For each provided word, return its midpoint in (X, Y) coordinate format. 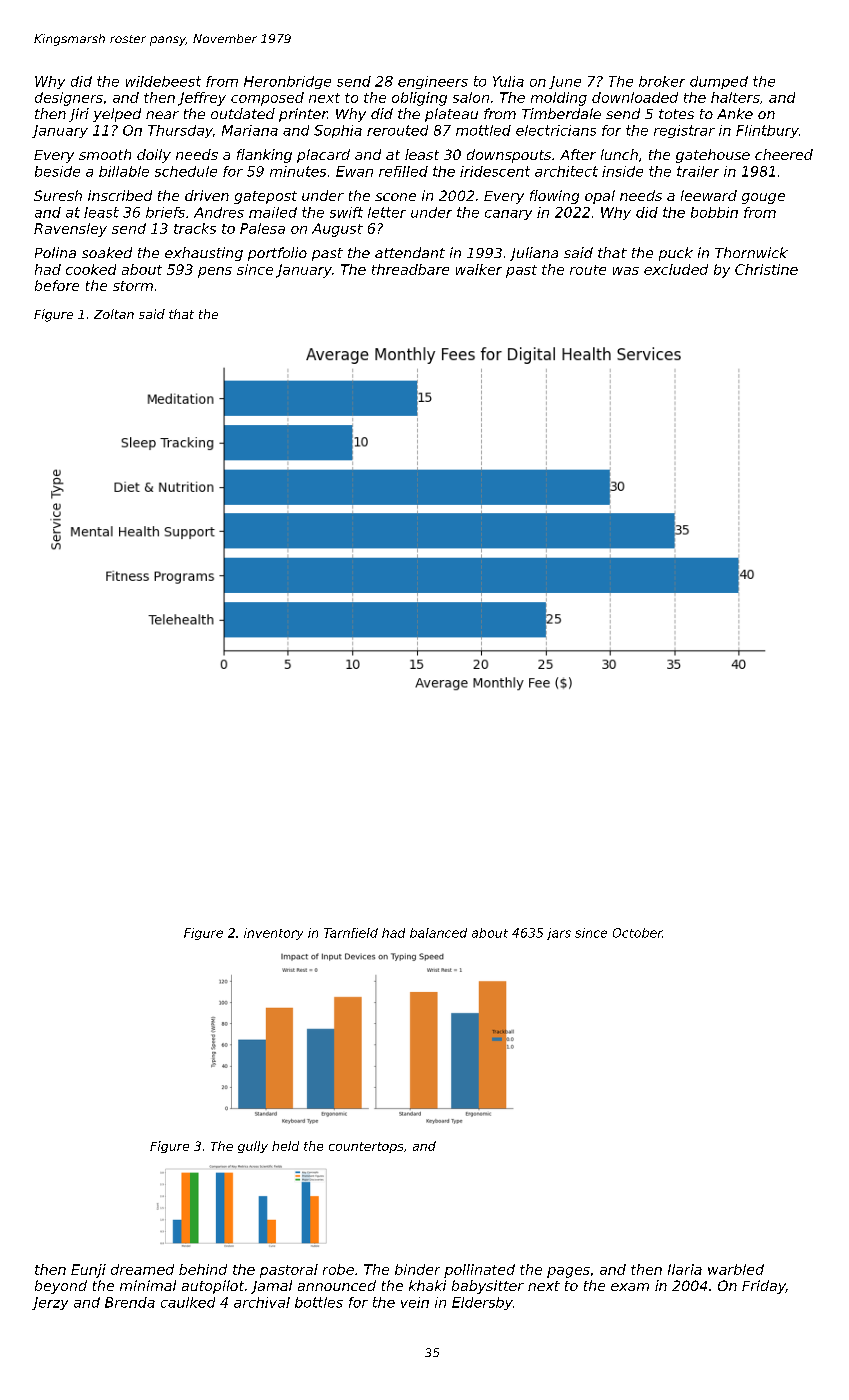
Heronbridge (287, 82)
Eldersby (482, 1303)
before (57, 285)
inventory (273, 934)
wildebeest (163, 81)
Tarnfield (351, 933)
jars (559, 934)
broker (662, 81)
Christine (766, 269)
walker (479, 269)
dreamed (142, 1269)
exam (630, 1287)
